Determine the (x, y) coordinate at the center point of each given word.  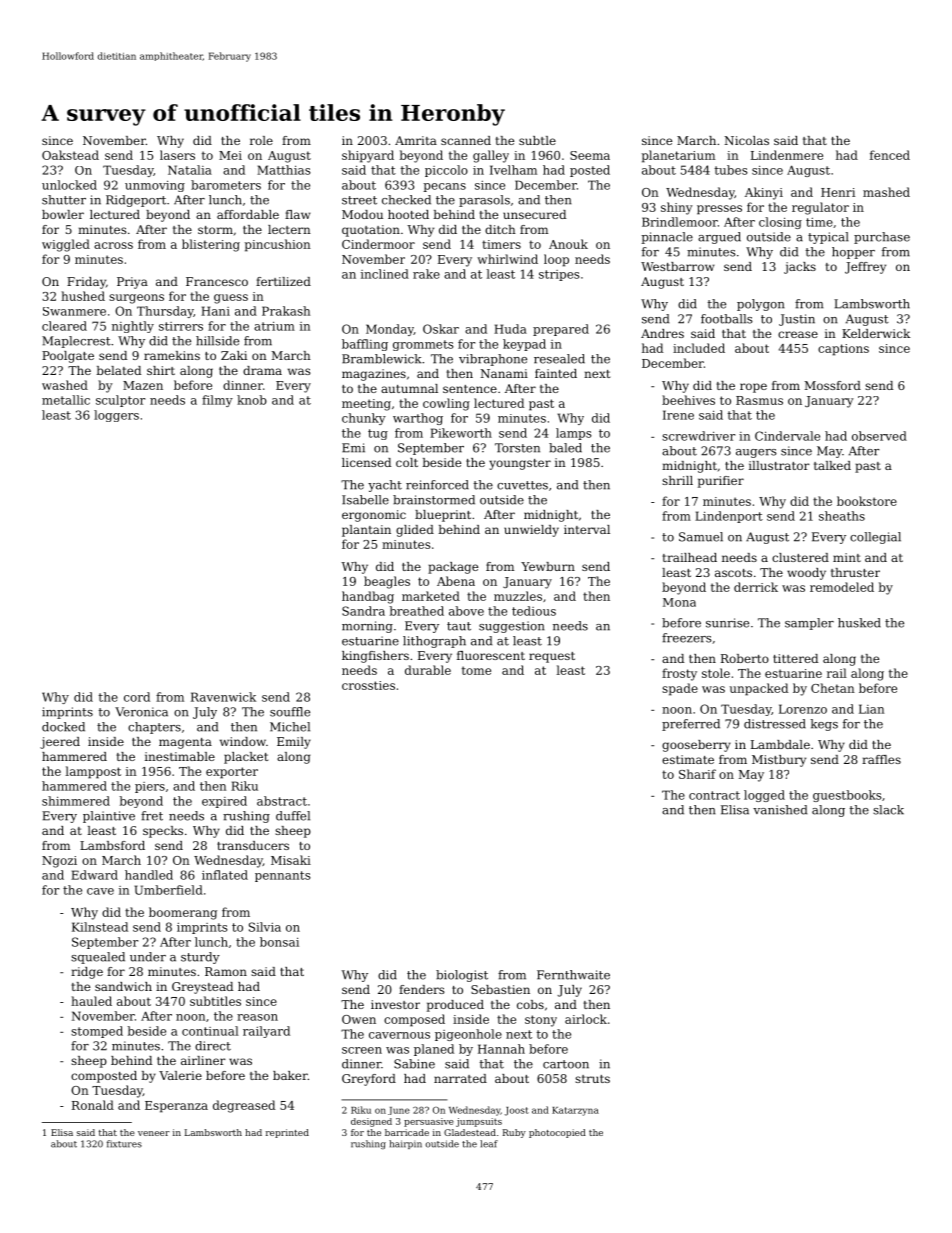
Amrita (416, 140)
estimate (688, 759)
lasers (177, 155)
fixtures (124, 1144)
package (453, 568)
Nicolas (746, 140)
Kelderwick (876, 333)
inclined (385, 274)
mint (847, 557)
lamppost (93, 772)
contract (714, 795)
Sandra (363, 611)
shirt (161, 370)
